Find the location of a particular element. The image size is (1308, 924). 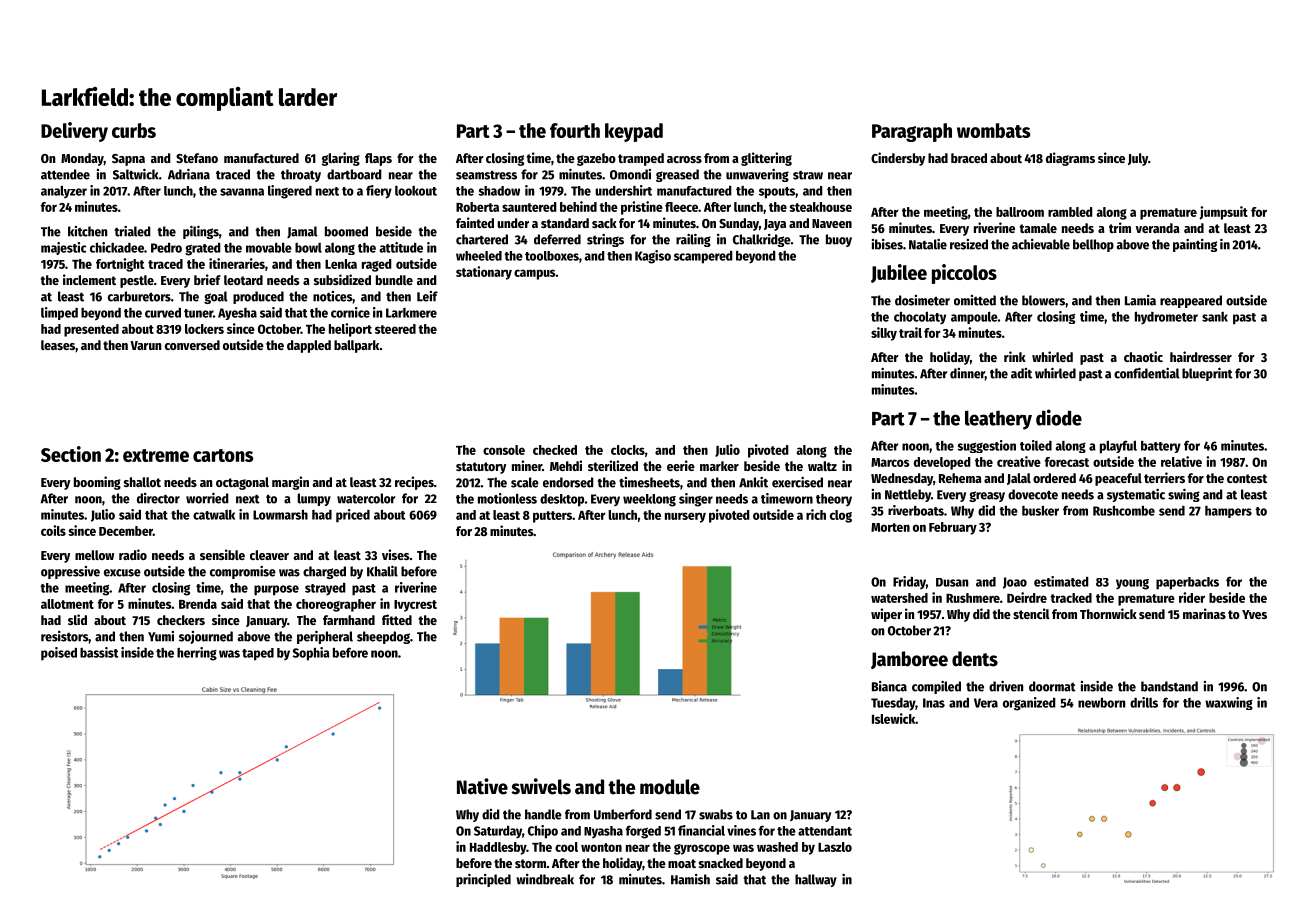

Section is located at coordinates (71, 454).
